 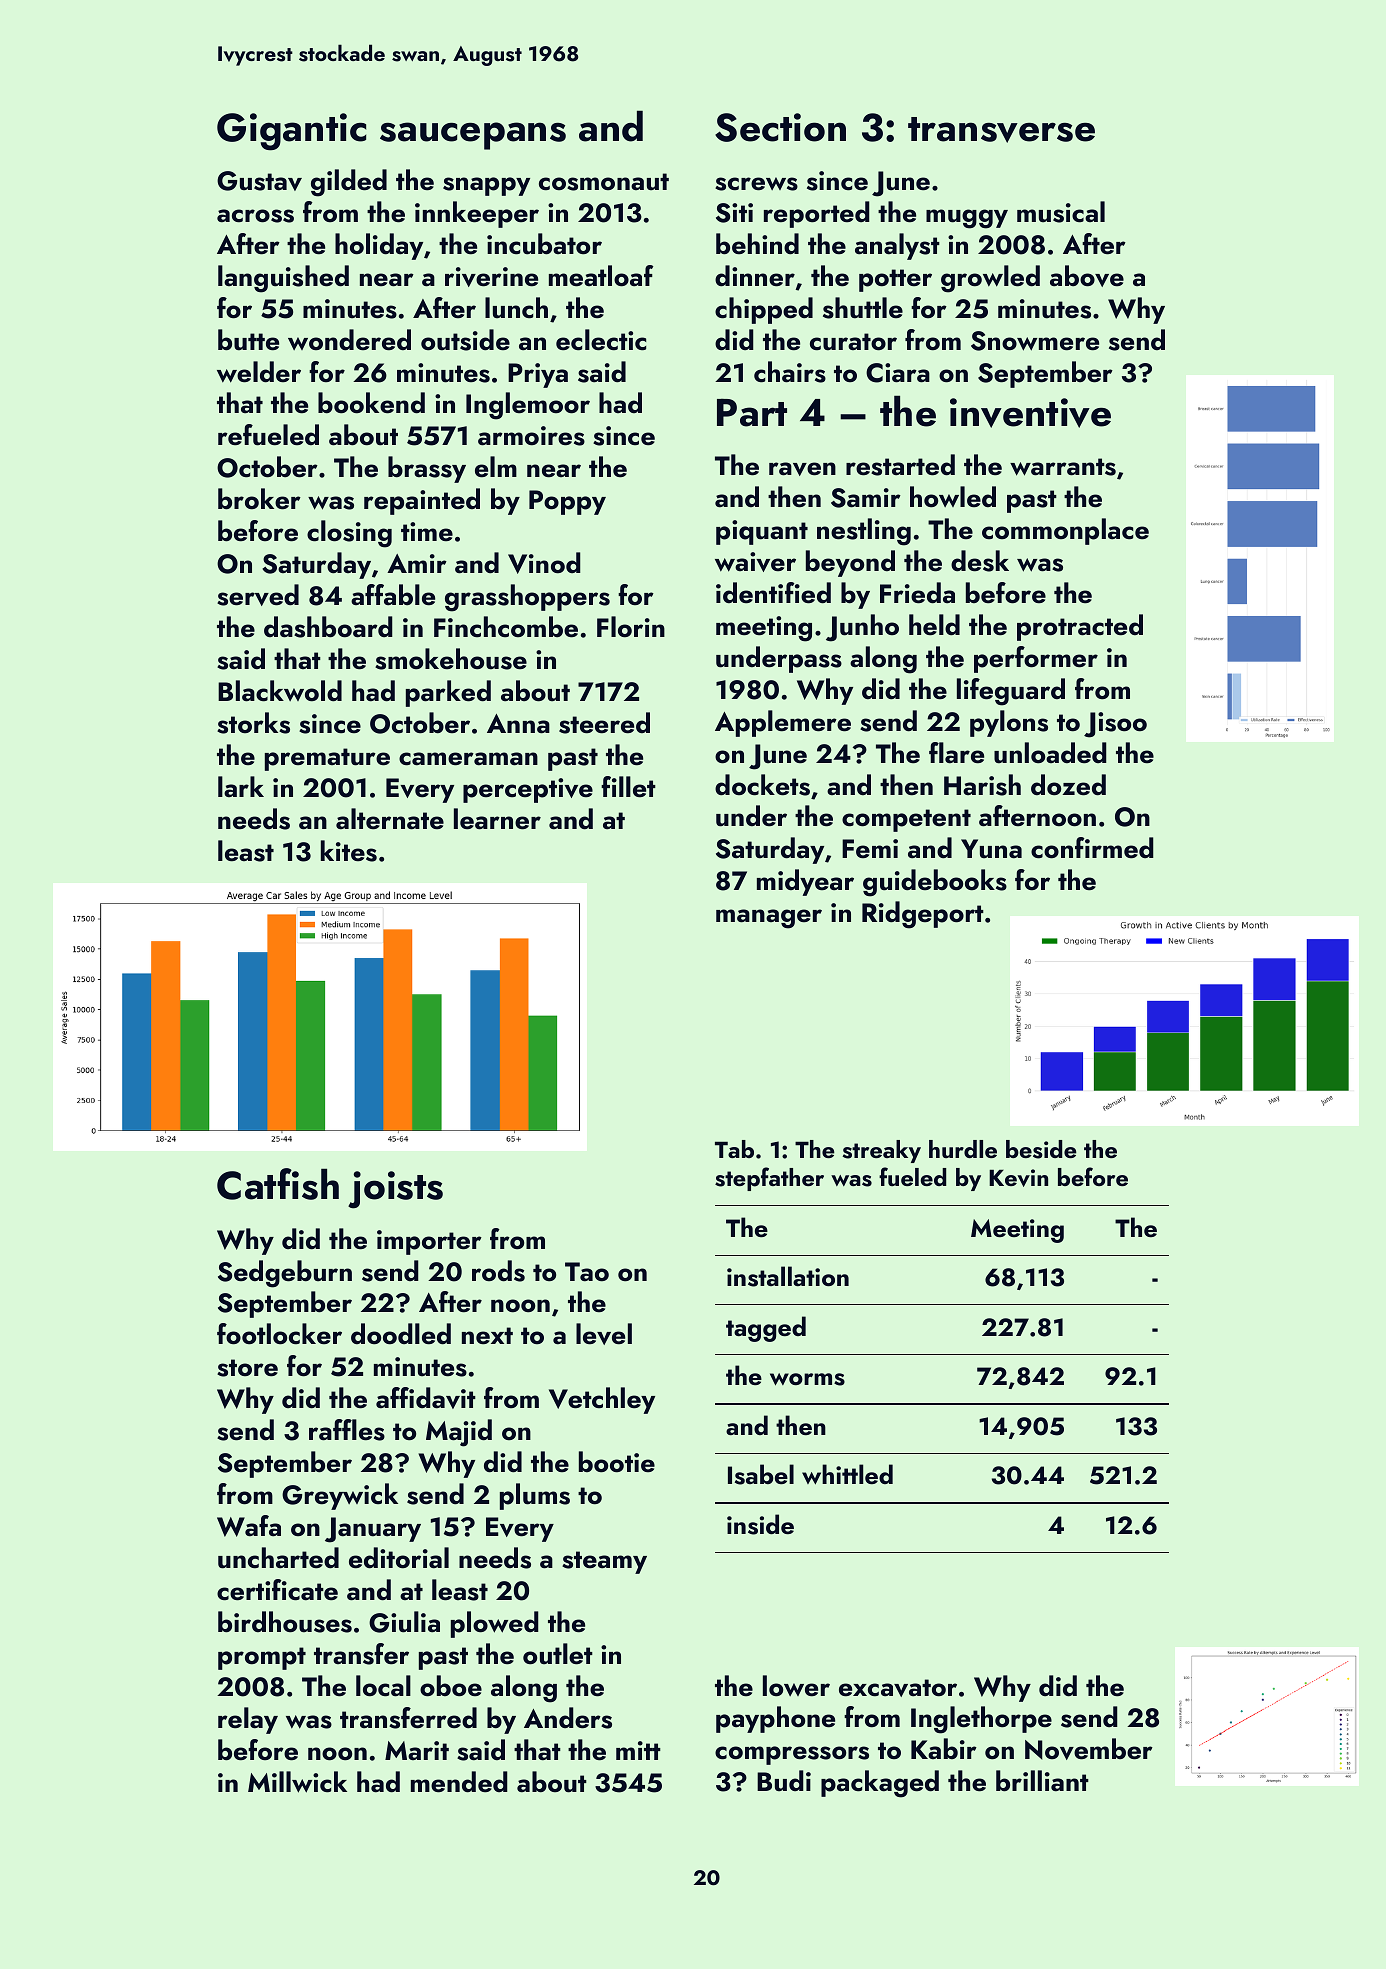 I want to click on desk, so click(x=980, y=561).
